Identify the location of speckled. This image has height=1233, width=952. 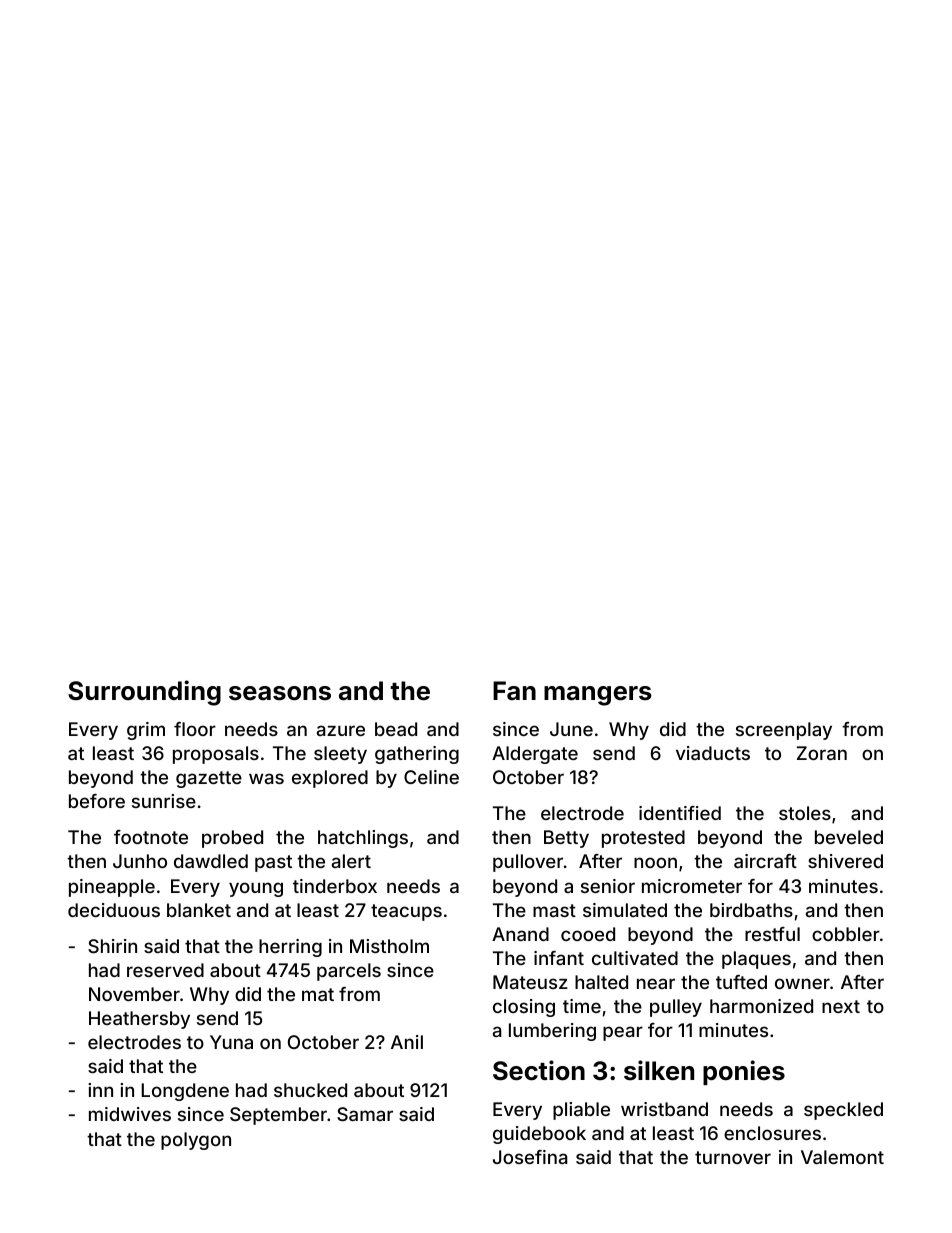
(843, 1111).
